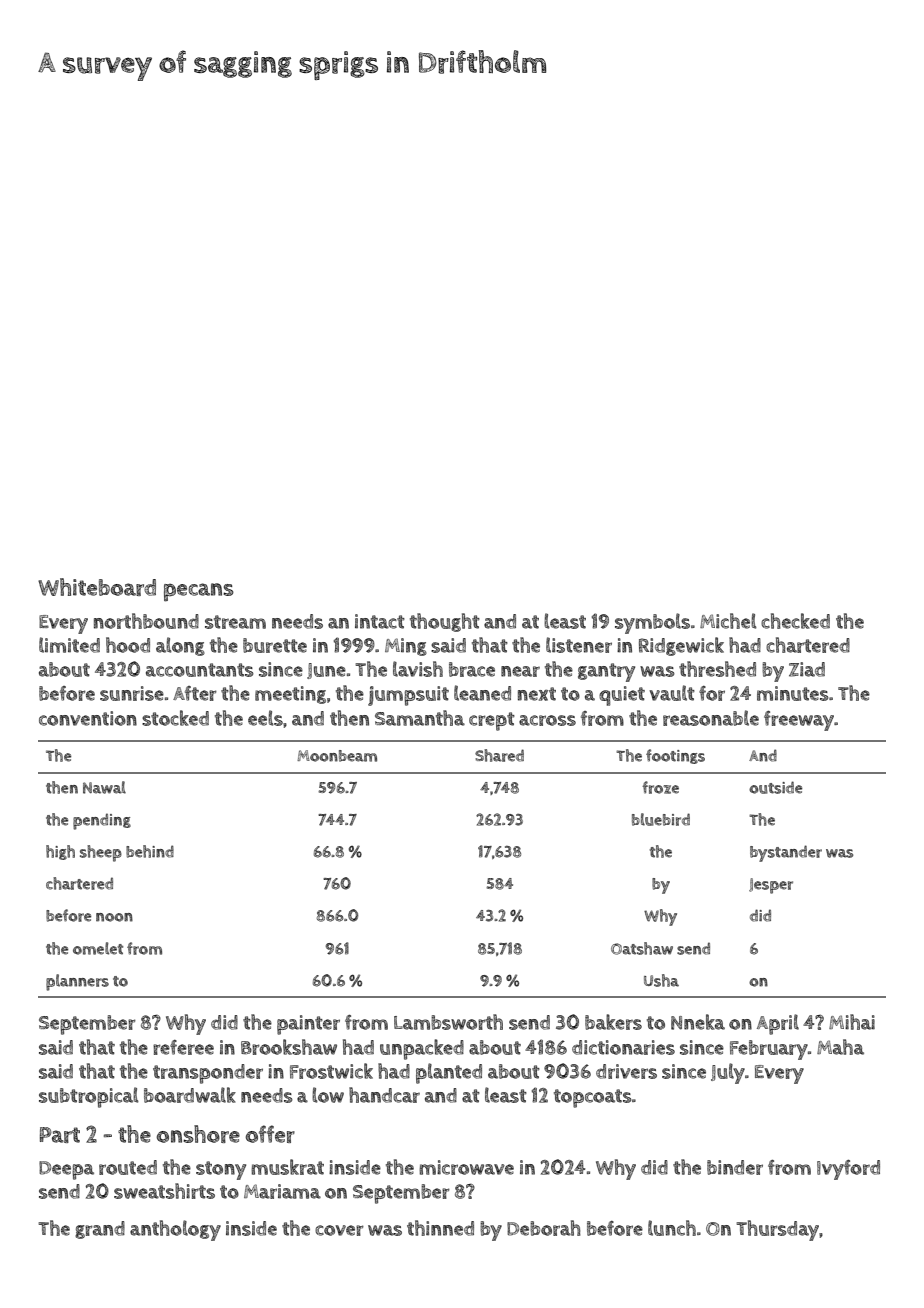 This image has width=924, height=1308. I want to click on Michel, so click(728, 621).
